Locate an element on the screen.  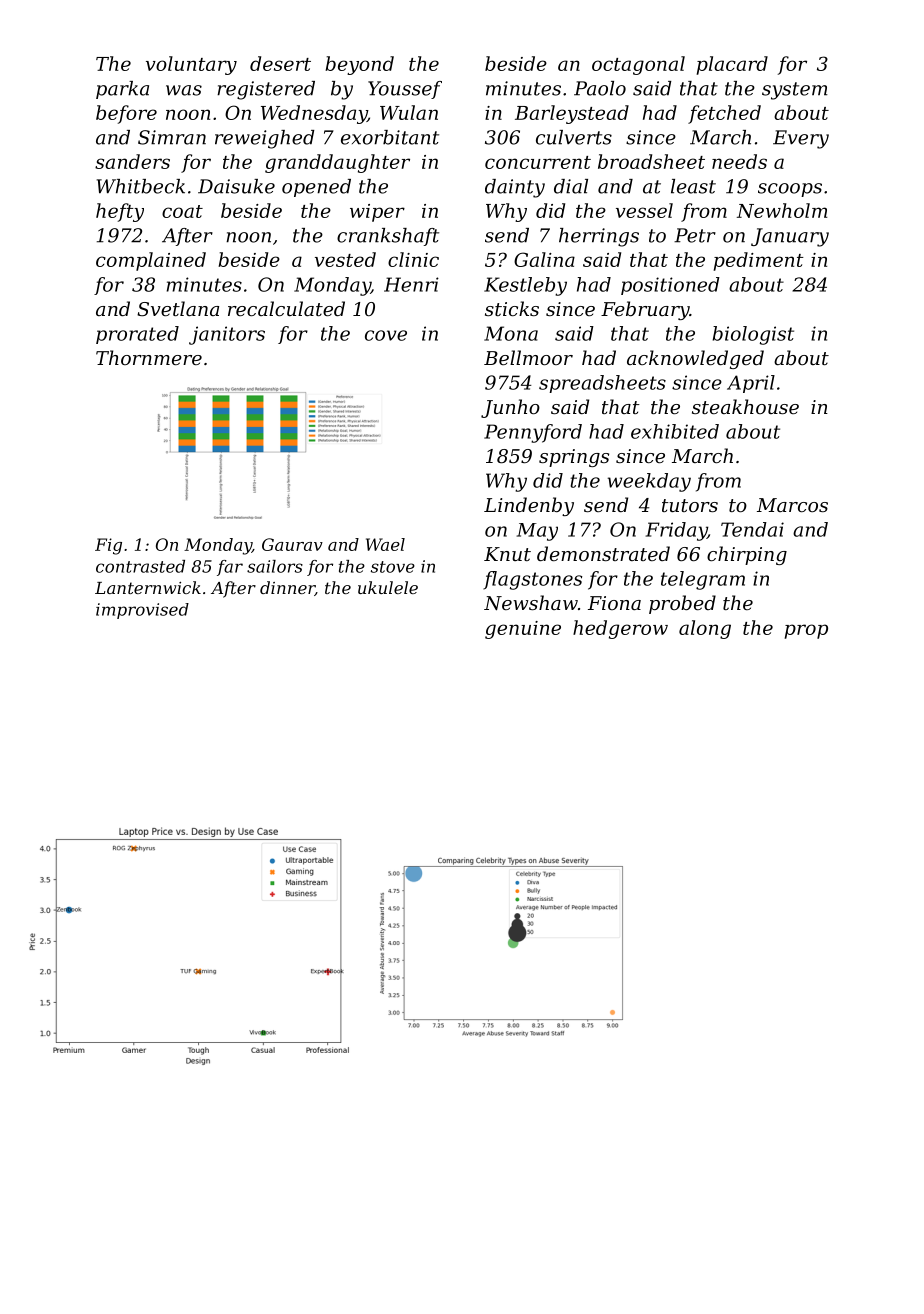
janitors is located at coordinates (227, 335).
